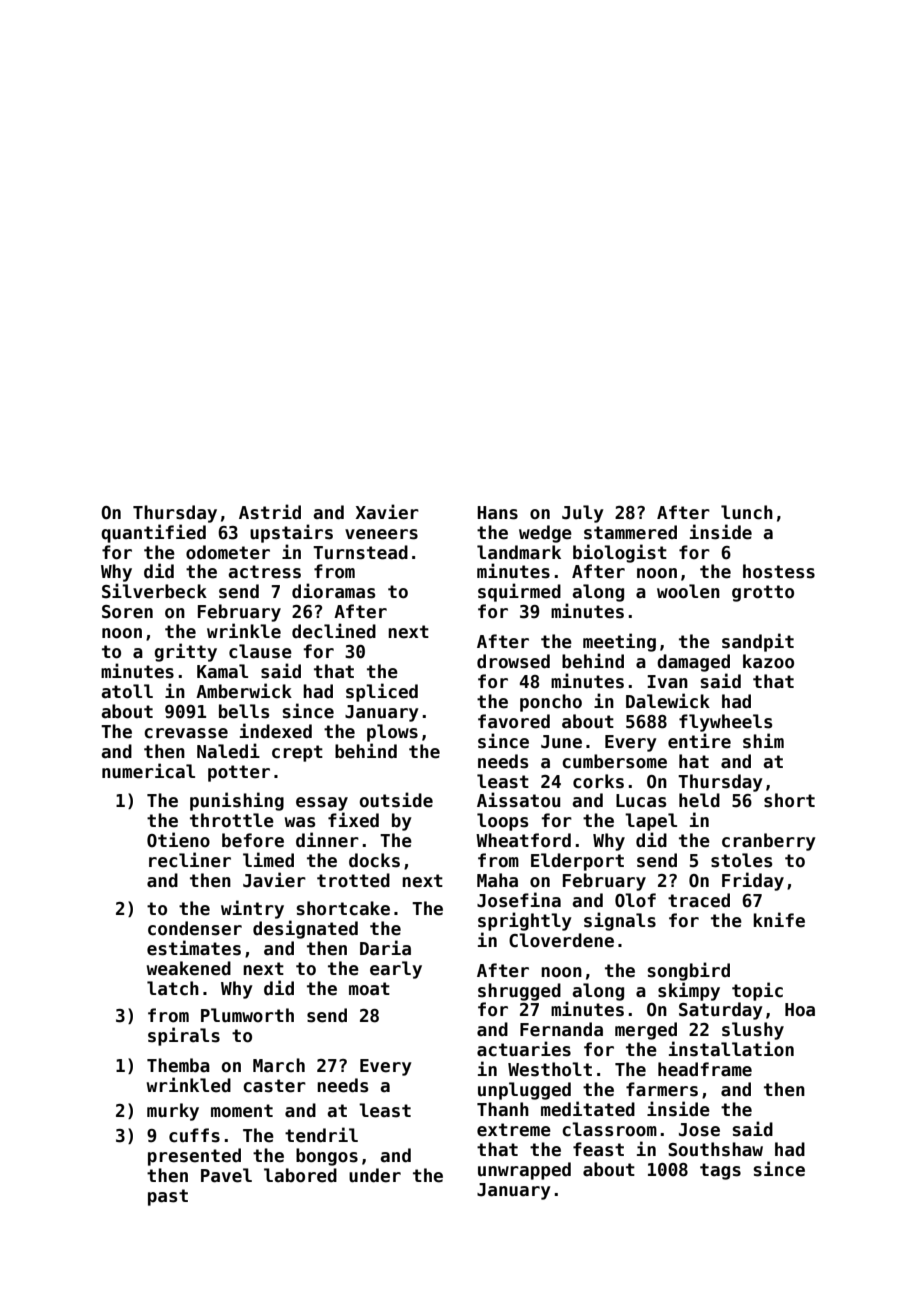 The width and height of the screenshot is (924, 1311). Describe the element at coordinates (153, 533) in the screenshot. I see `quantified` at that location.
